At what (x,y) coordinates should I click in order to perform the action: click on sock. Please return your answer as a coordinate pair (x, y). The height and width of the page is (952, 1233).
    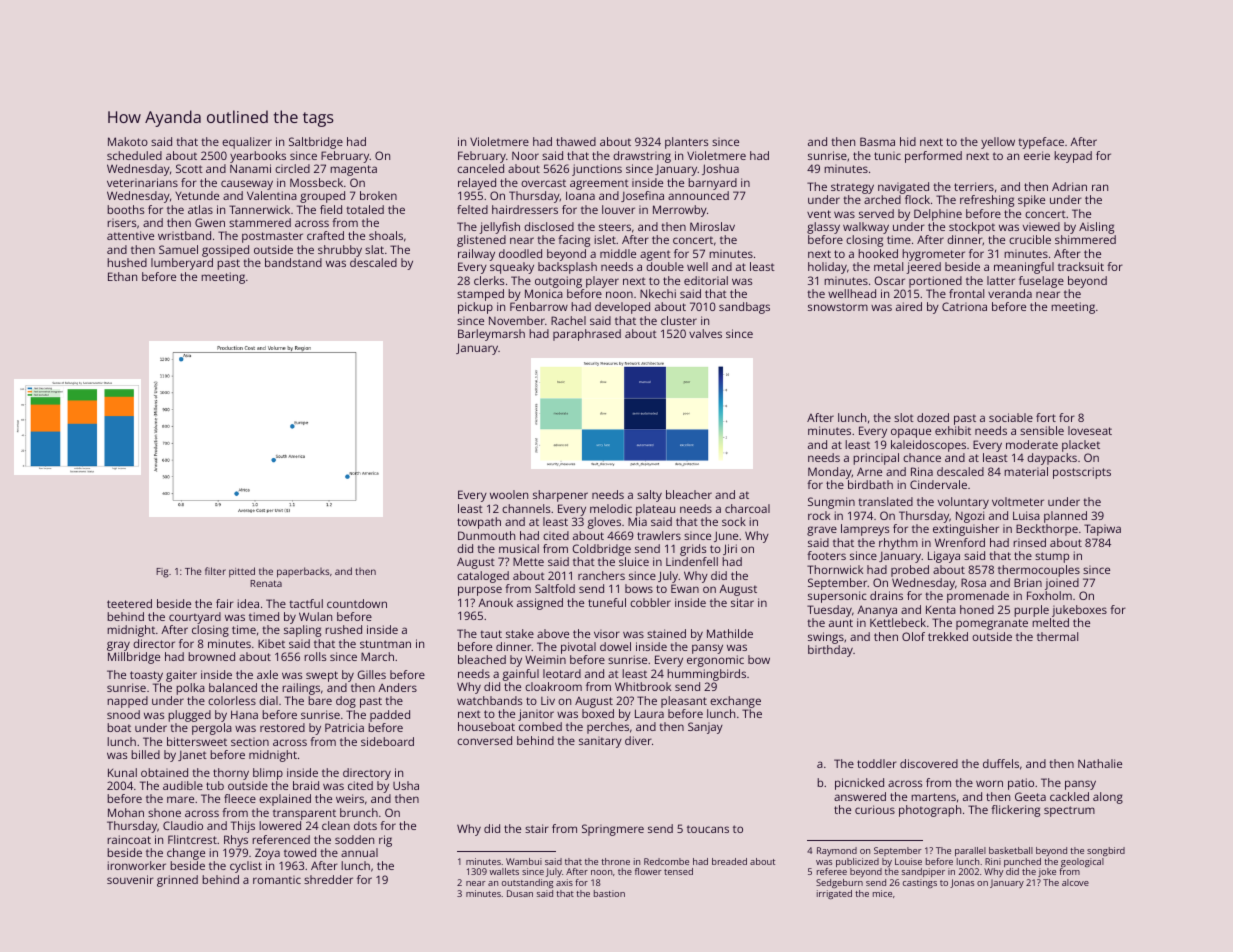
    Looking at the image, I should click on (734, 521).
